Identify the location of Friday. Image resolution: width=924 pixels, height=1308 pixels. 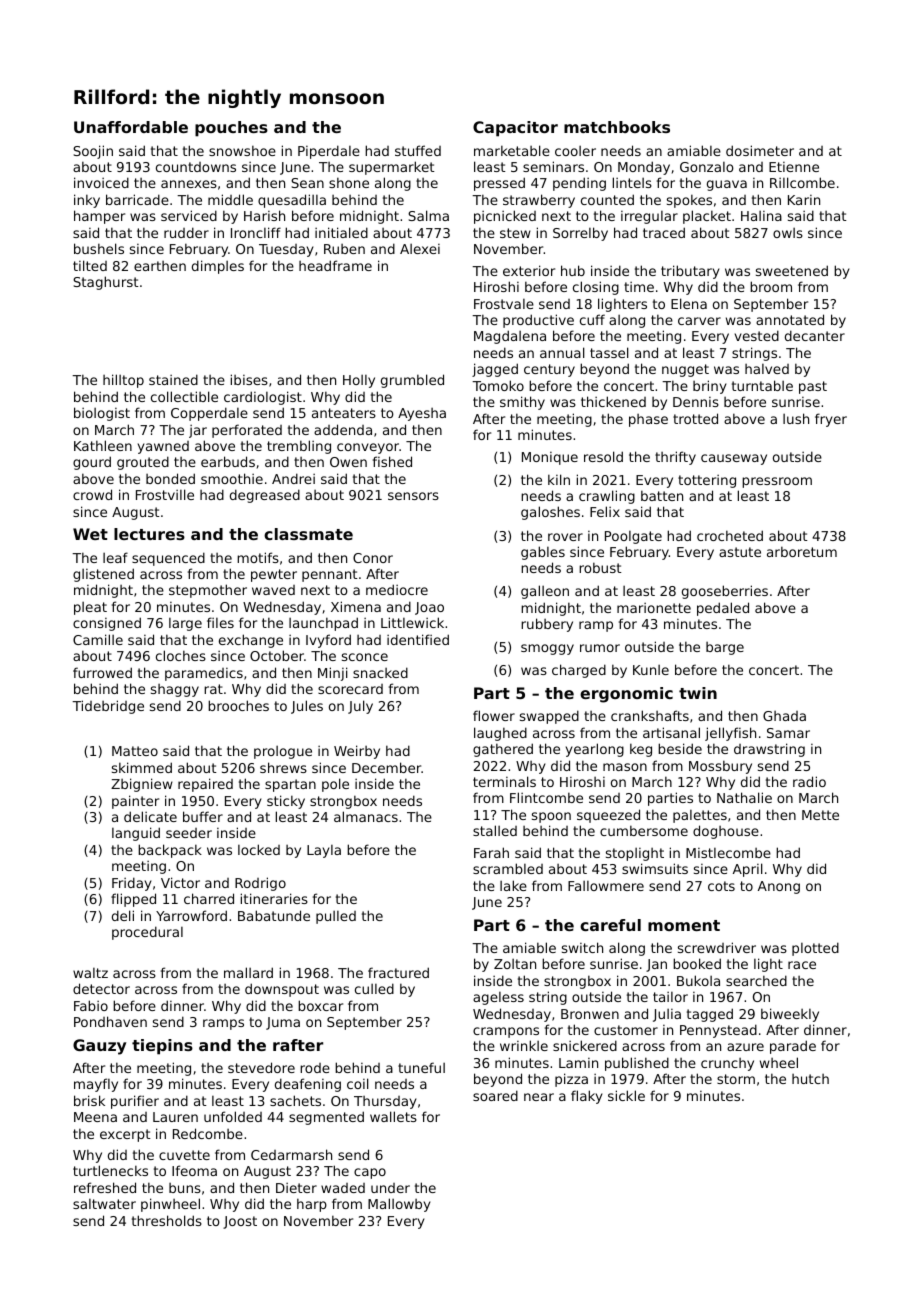
(132, 884).
